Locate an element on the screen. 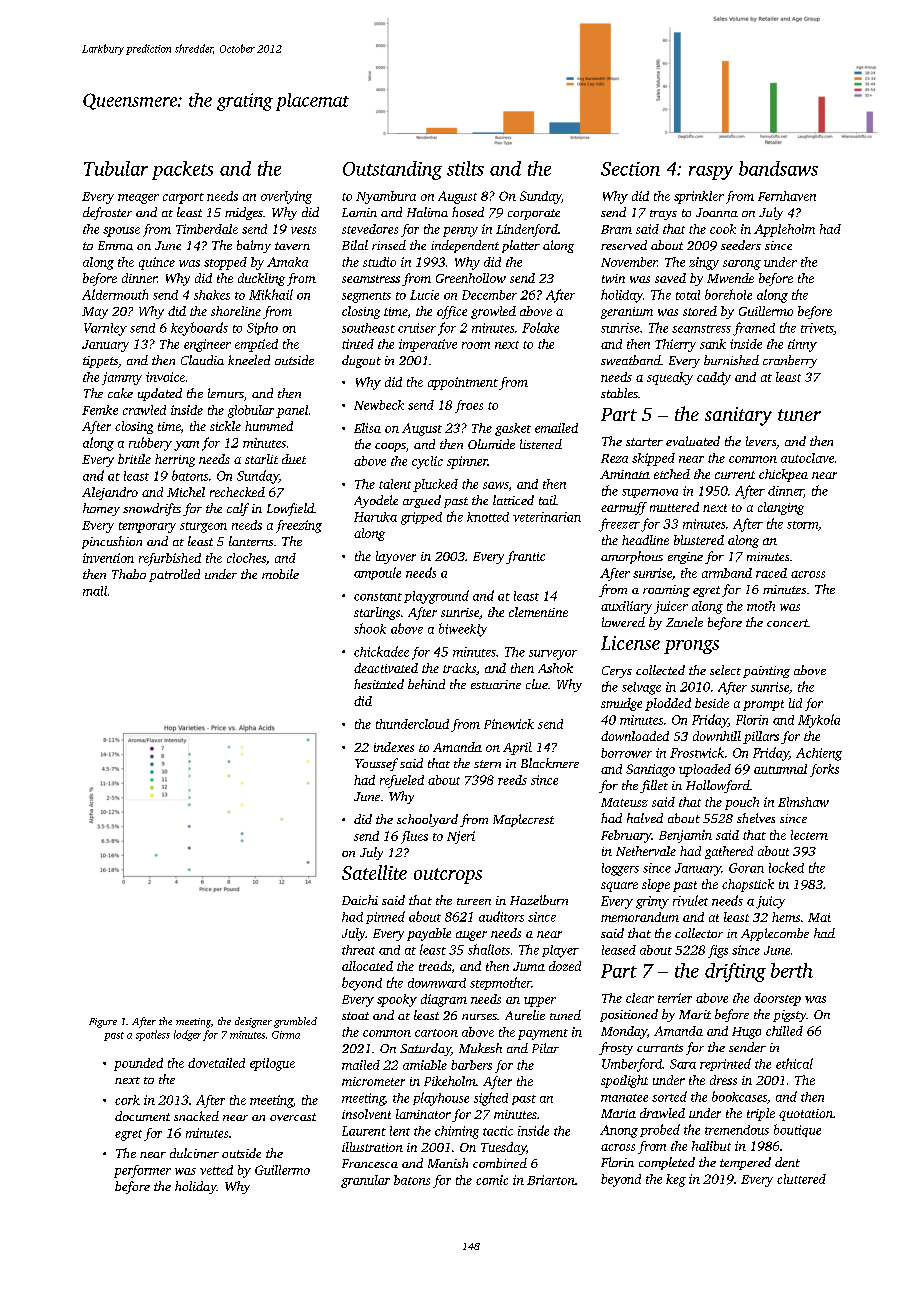 This screenshot has height=1308, width=924. vetted is located at coordinates (216, 1170).
